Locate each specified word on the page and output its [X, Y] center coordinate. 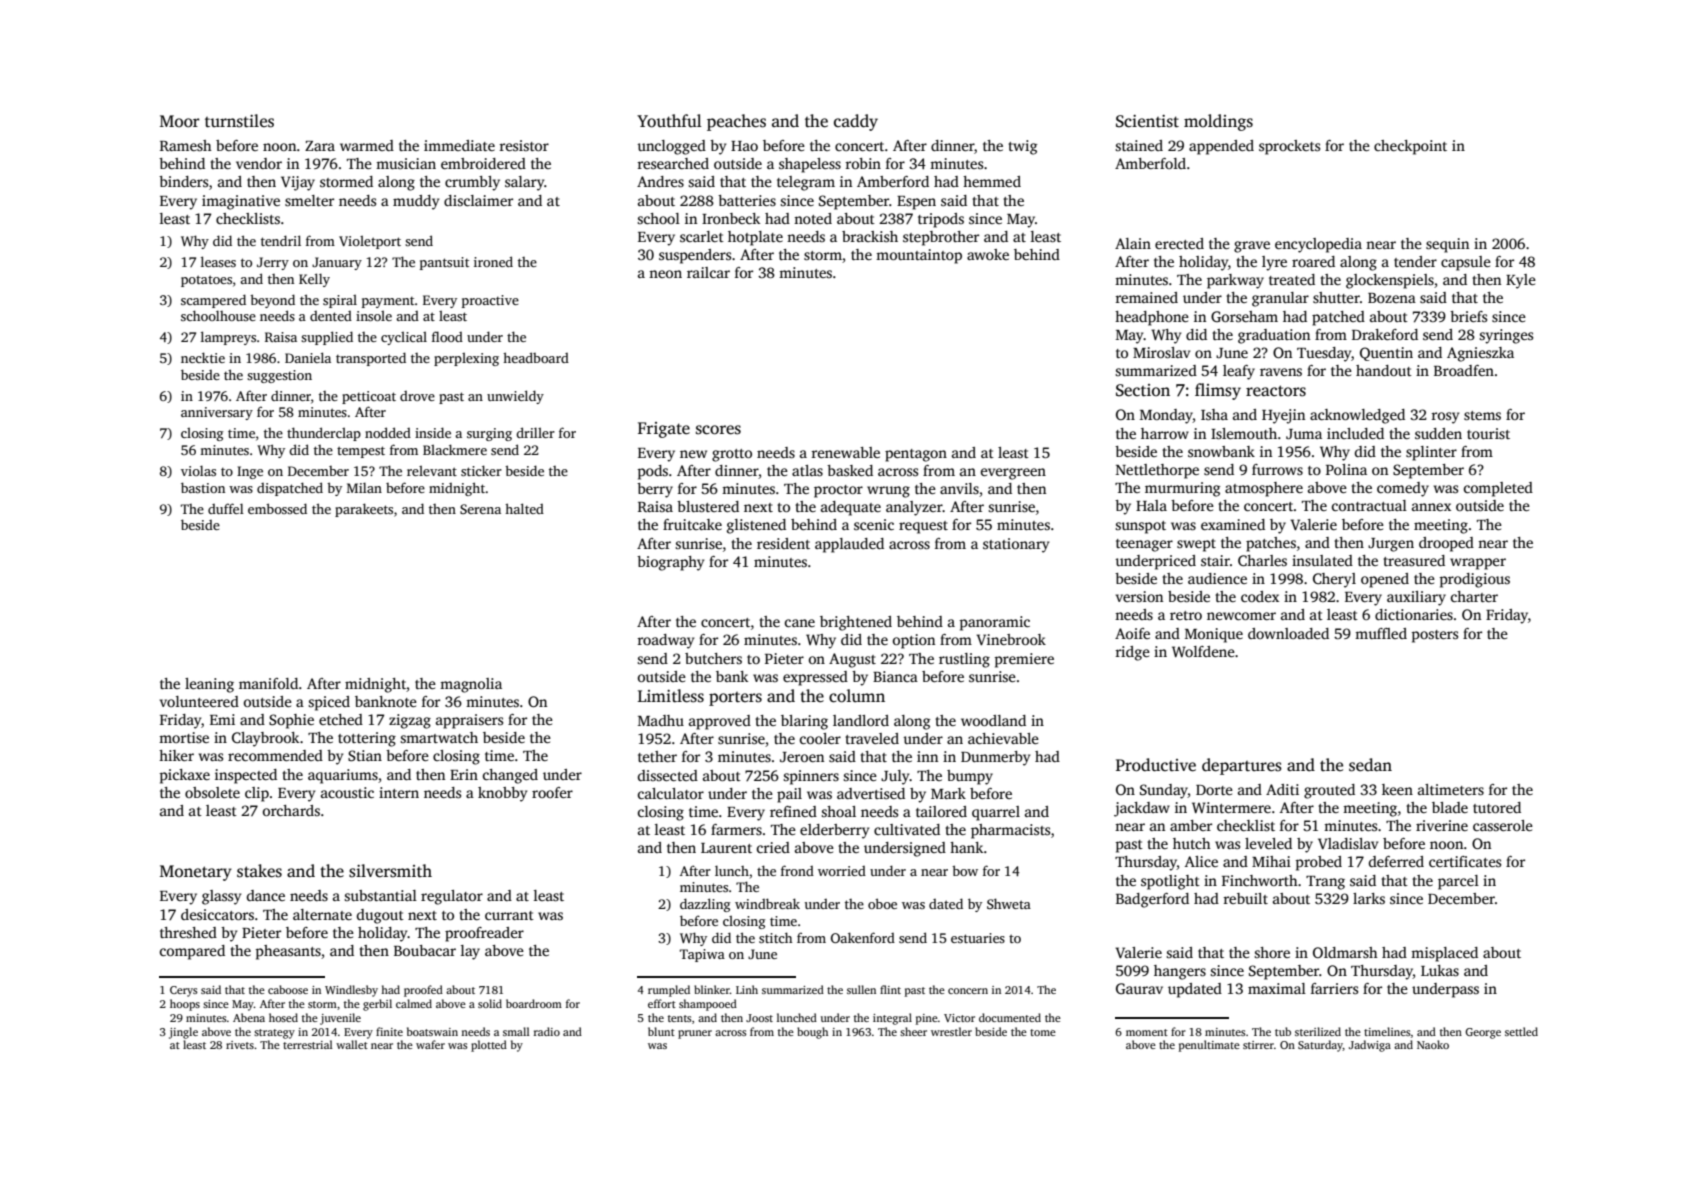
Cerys [184, 991]
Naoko [1433, 1044]
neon [665, 274]
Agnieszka [1480, 354]
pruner [695, 1034]
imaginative [241, 202]
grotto [732, 455]
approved [720, 722]
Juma [1304, 434]
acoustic [347, 792]
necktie [203, 357]
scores [718, 430]
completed [1498, 489]
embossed [277, 508]
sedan [1370, 765]
